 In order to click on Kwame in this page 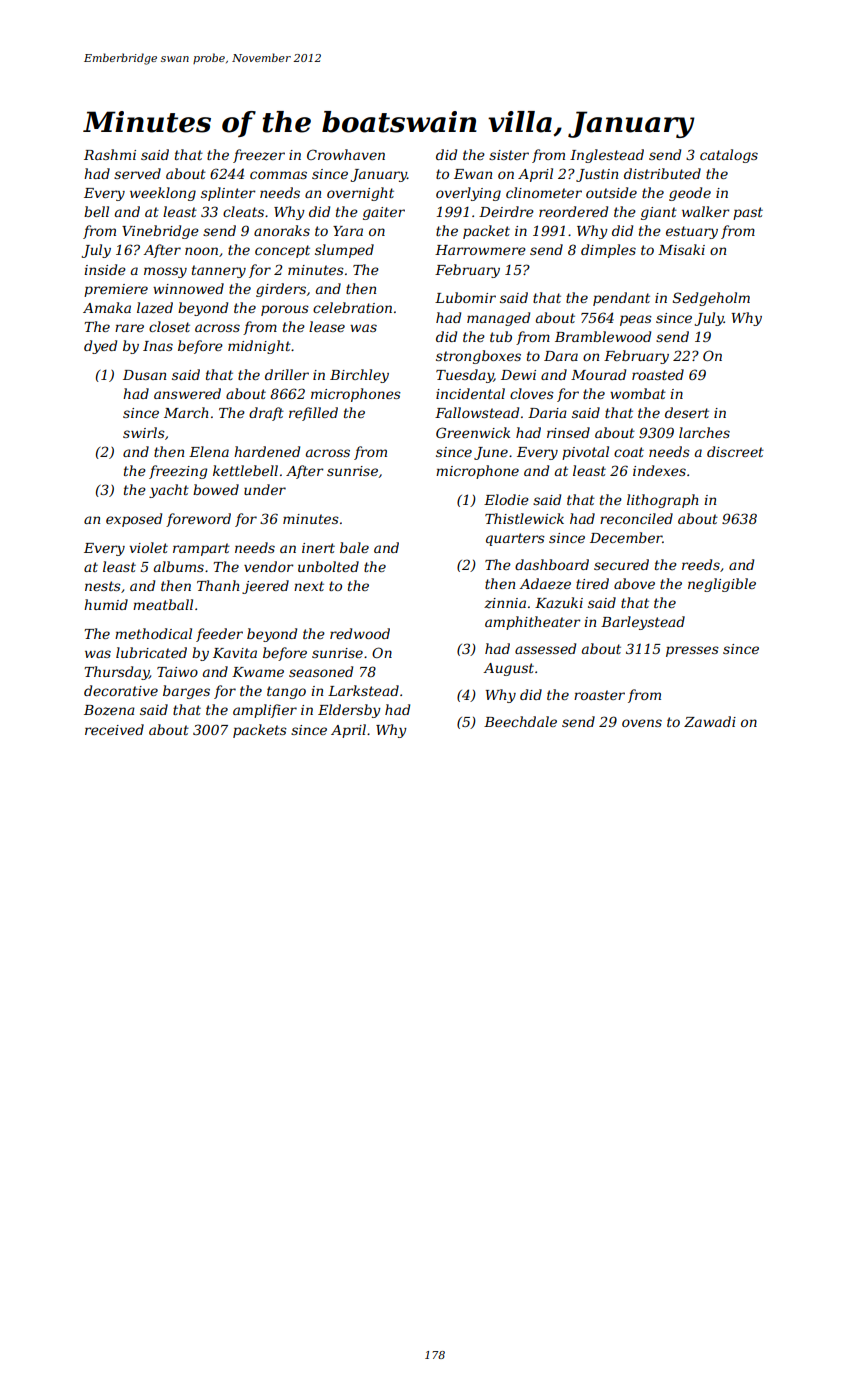, I will do `click(258, 672)`.
